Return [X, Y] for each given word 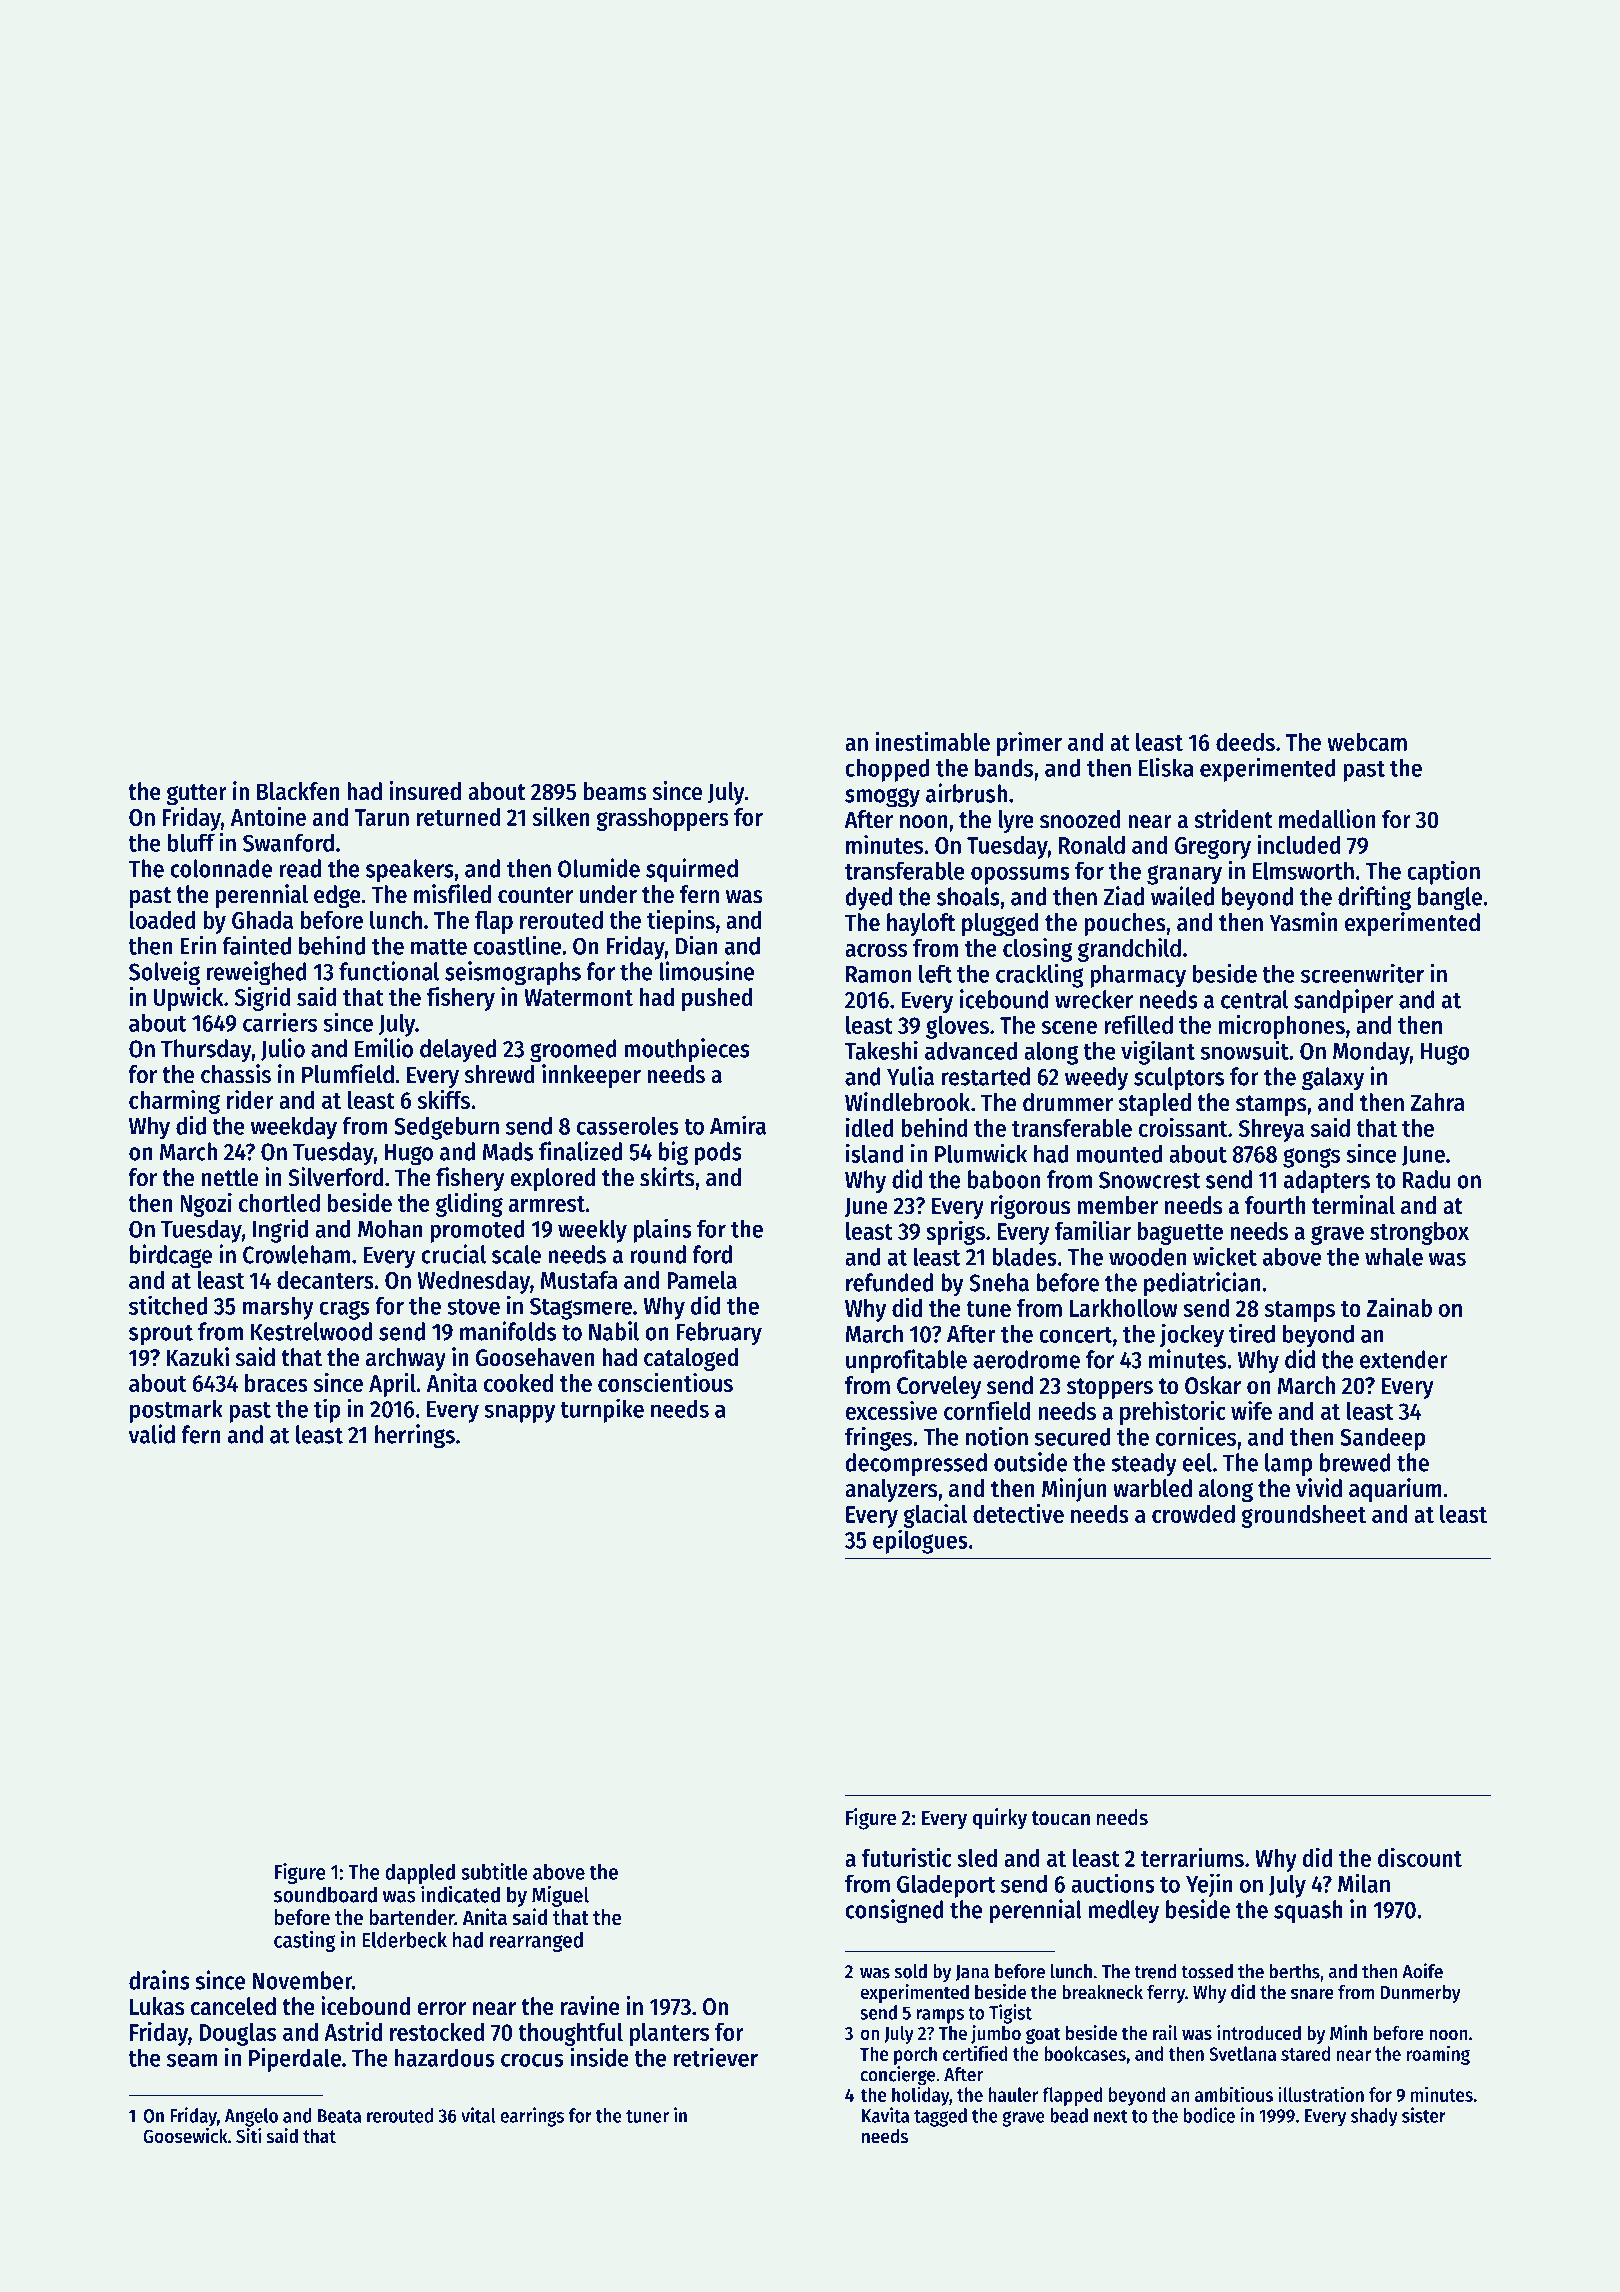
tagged [940, 2117]
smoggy [882, 798]
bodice [1209, 2115]
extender [1404, 1359]
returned [458, 817]
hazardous [445, 2057]
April [392, 1385]
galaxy [1333, 1079]
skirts [667, 1177]
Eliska [1166, 767]
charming [174, 1102]
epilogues [920, 1541]
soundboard [325, 1894]
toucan [1061, 1818]
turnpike [602, 1410]
